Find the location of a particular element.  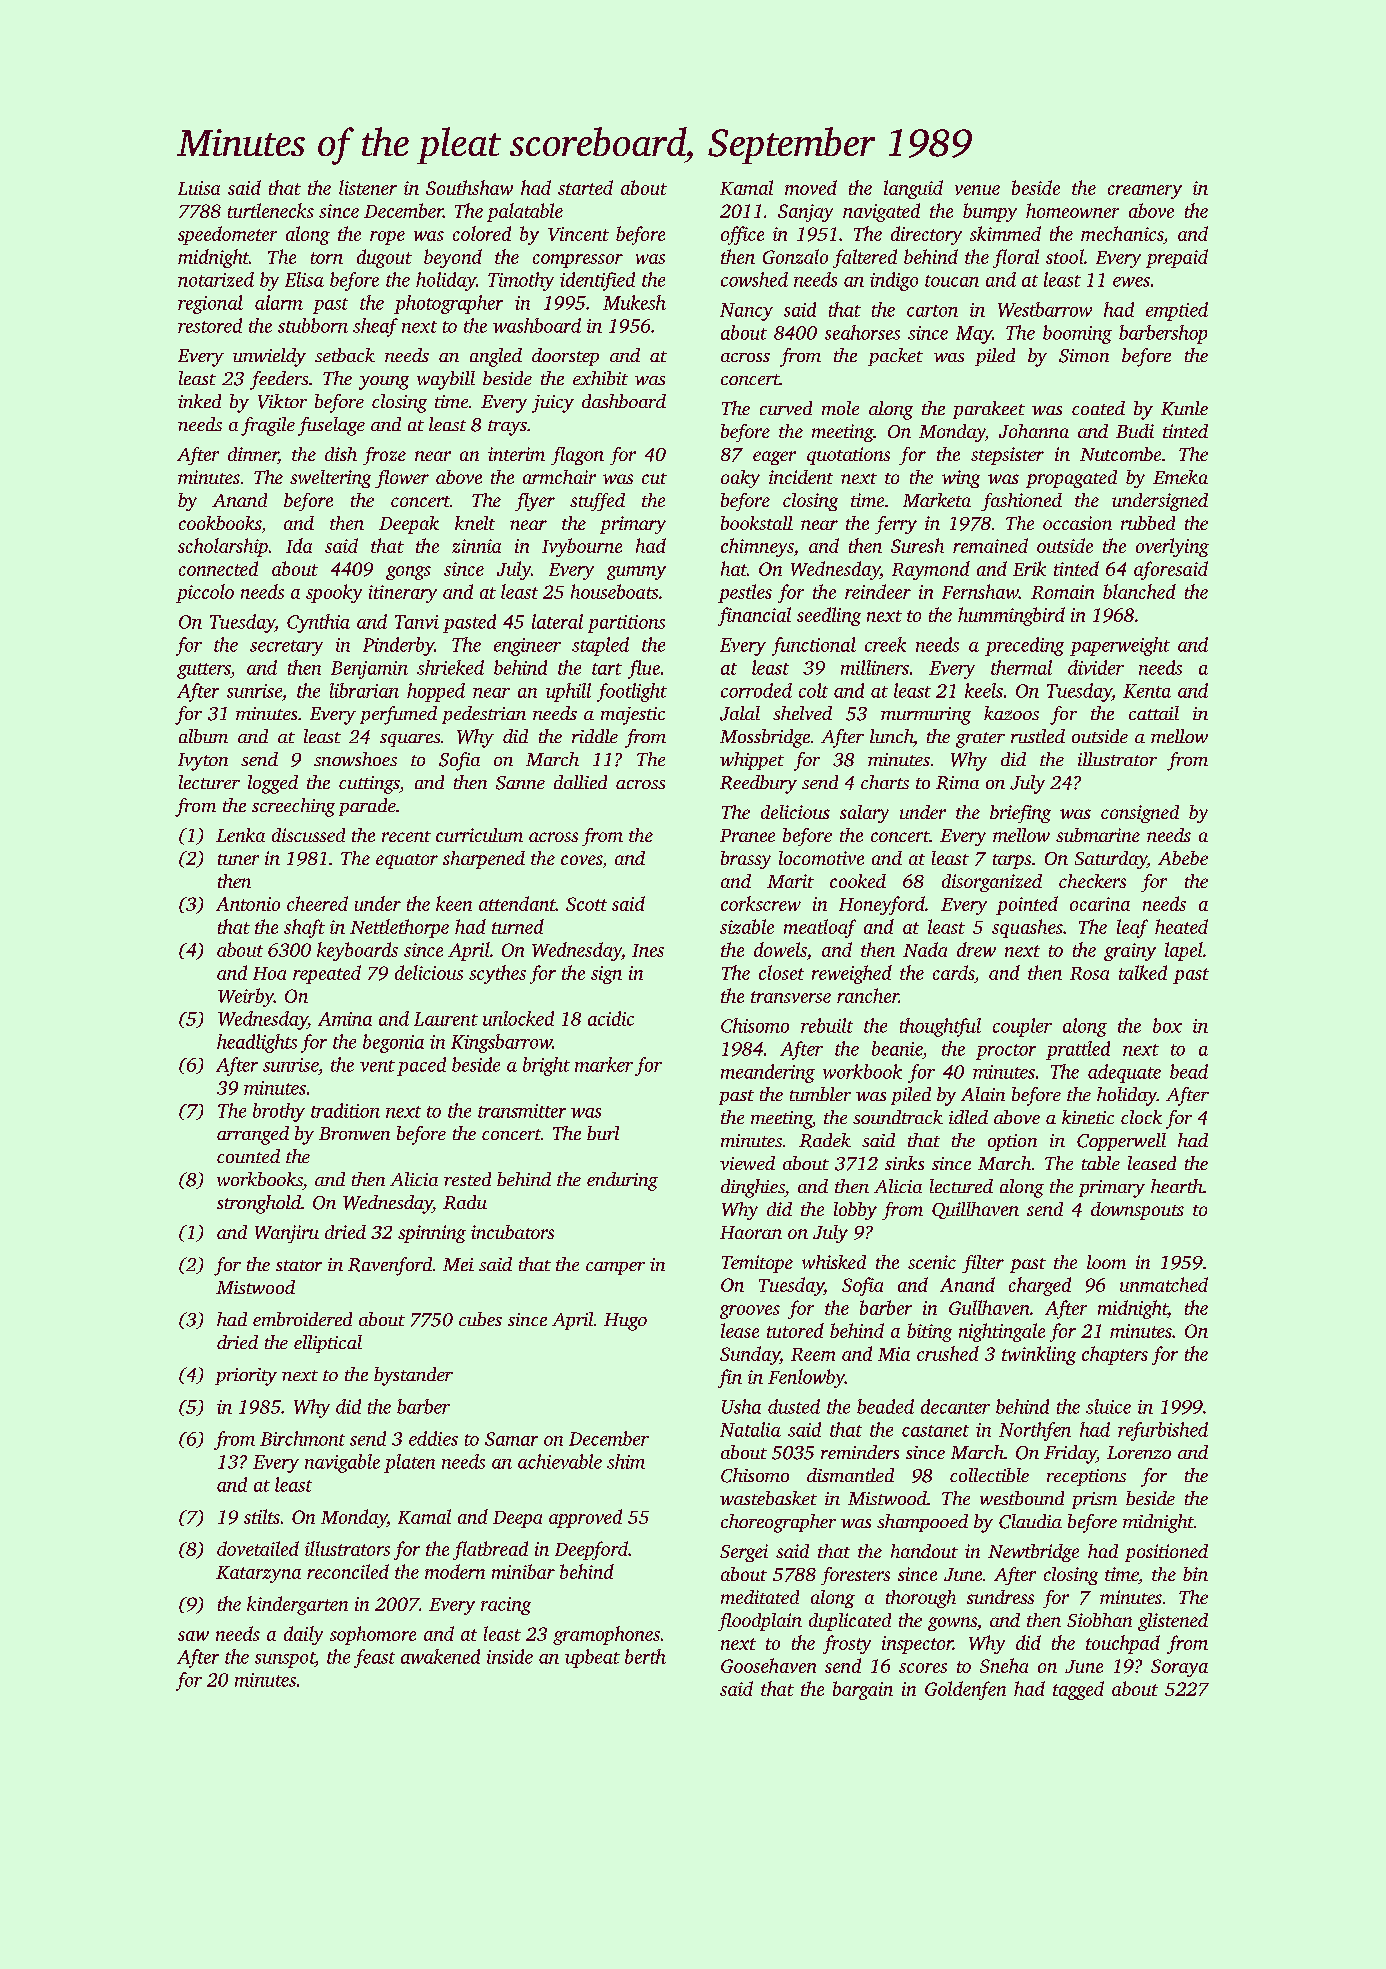

homeowner is located at coordinates (1072, 210).
